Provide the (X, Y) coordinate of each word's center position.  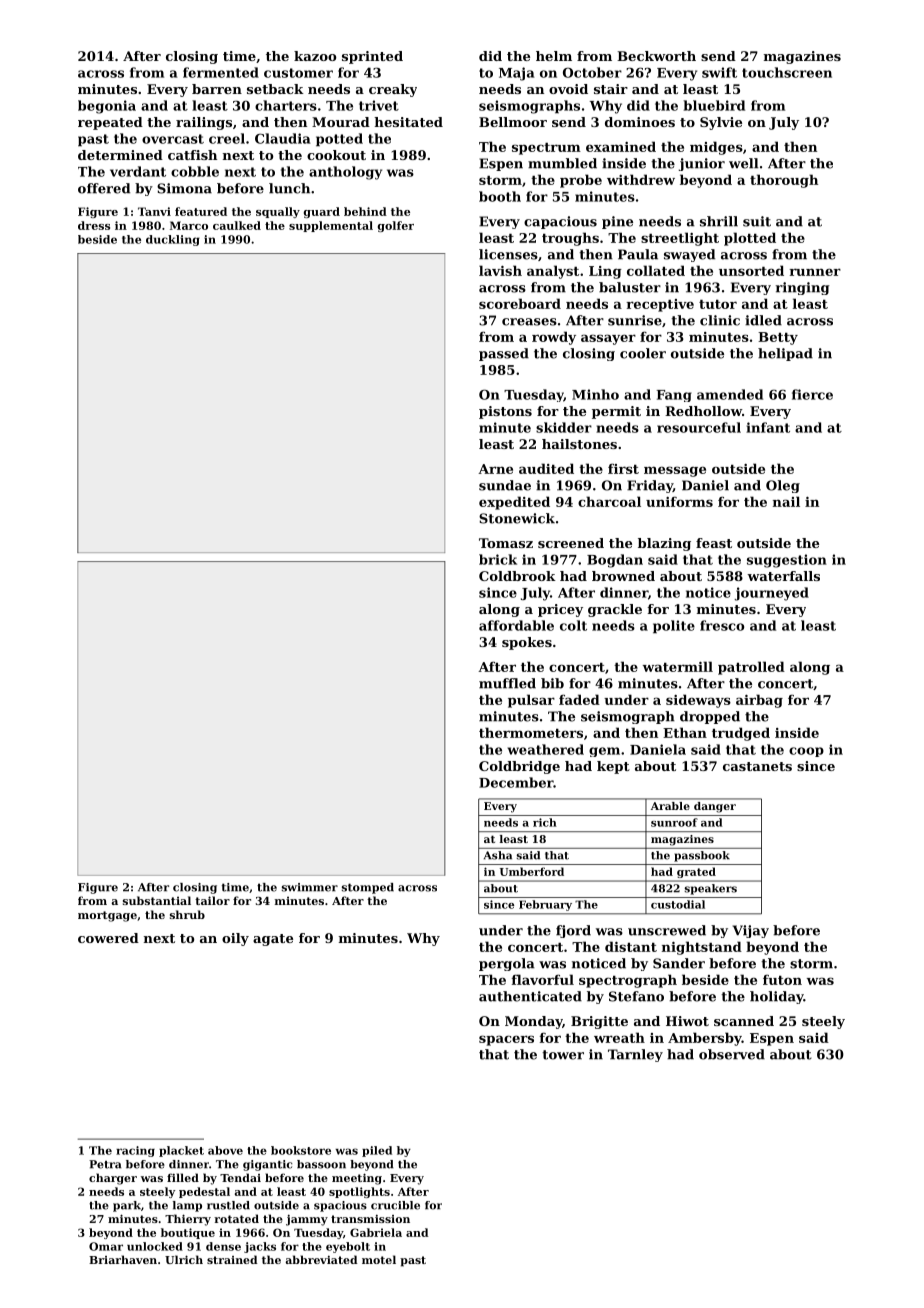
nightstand (702, 948)
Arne (495, 469)
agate (273, 940)
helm (554, 56)
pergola (507, 964)
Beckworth (656, 56)
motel (379, 1259)
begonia (107, 107)
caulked (237, 225)
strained (232, 1259)
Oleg (783, 486)
